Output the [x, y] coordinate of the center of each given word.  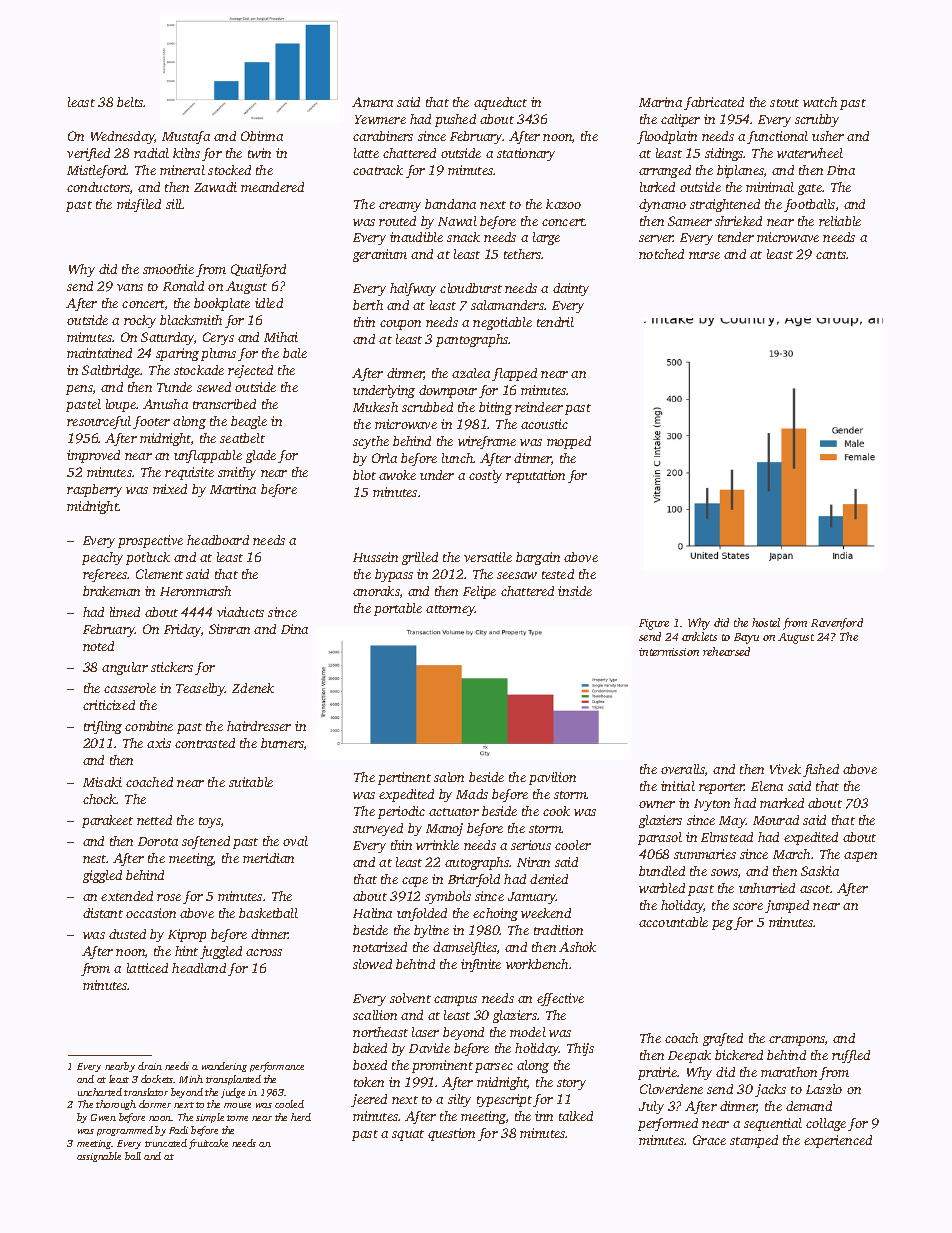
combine [149, 726]
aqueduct [500, 103]
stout [784, 103]
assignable [99, 1157]
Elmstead [727, 837]
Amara [372, 102]
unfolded [422, 914]
